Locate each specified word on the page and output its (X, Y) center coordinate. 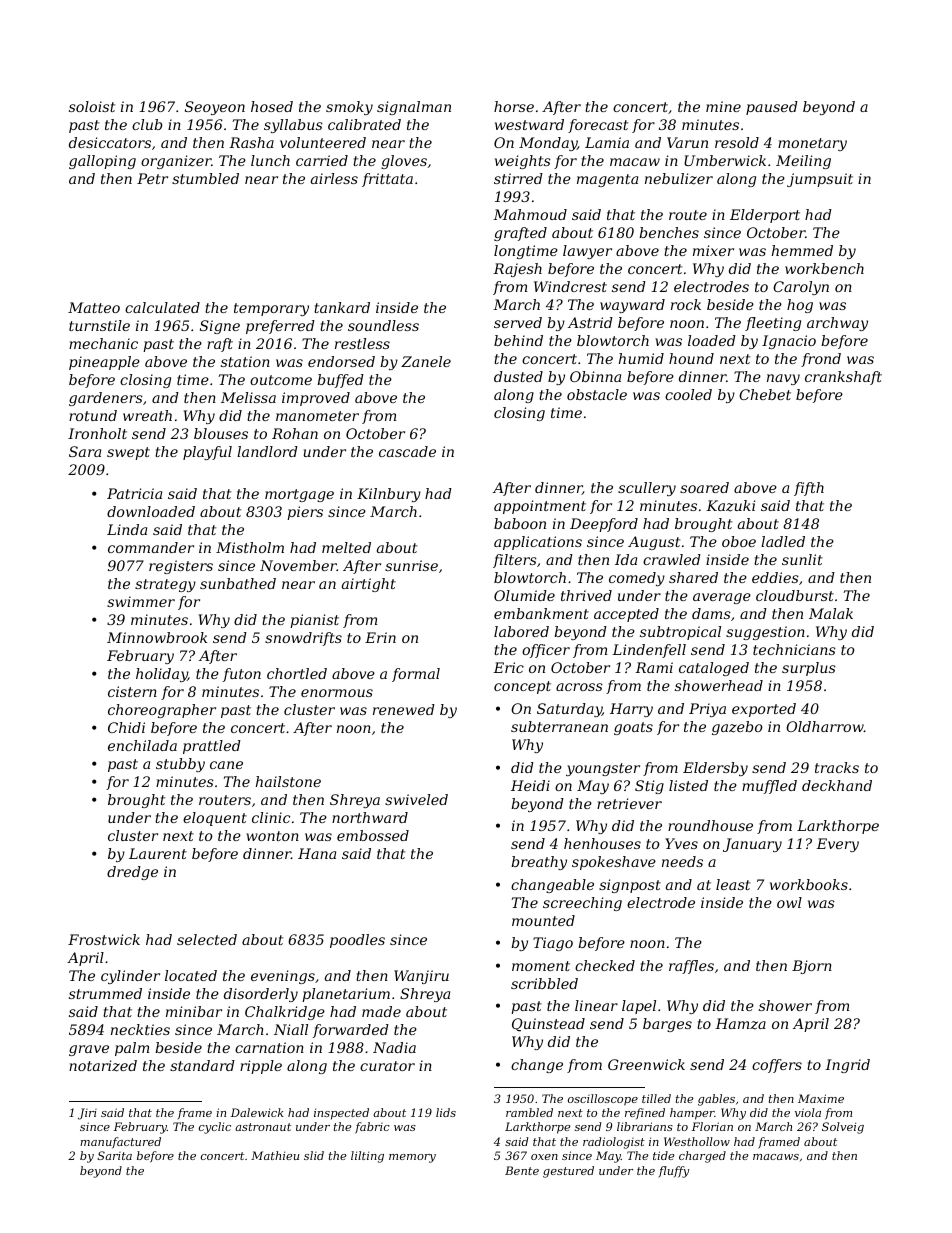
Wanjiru (421, 977)
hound (691, 358)
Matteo (94, 307)
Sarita (115, 1155)
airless (334, 178)
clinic (271, 817)
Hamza (740, 1024)
